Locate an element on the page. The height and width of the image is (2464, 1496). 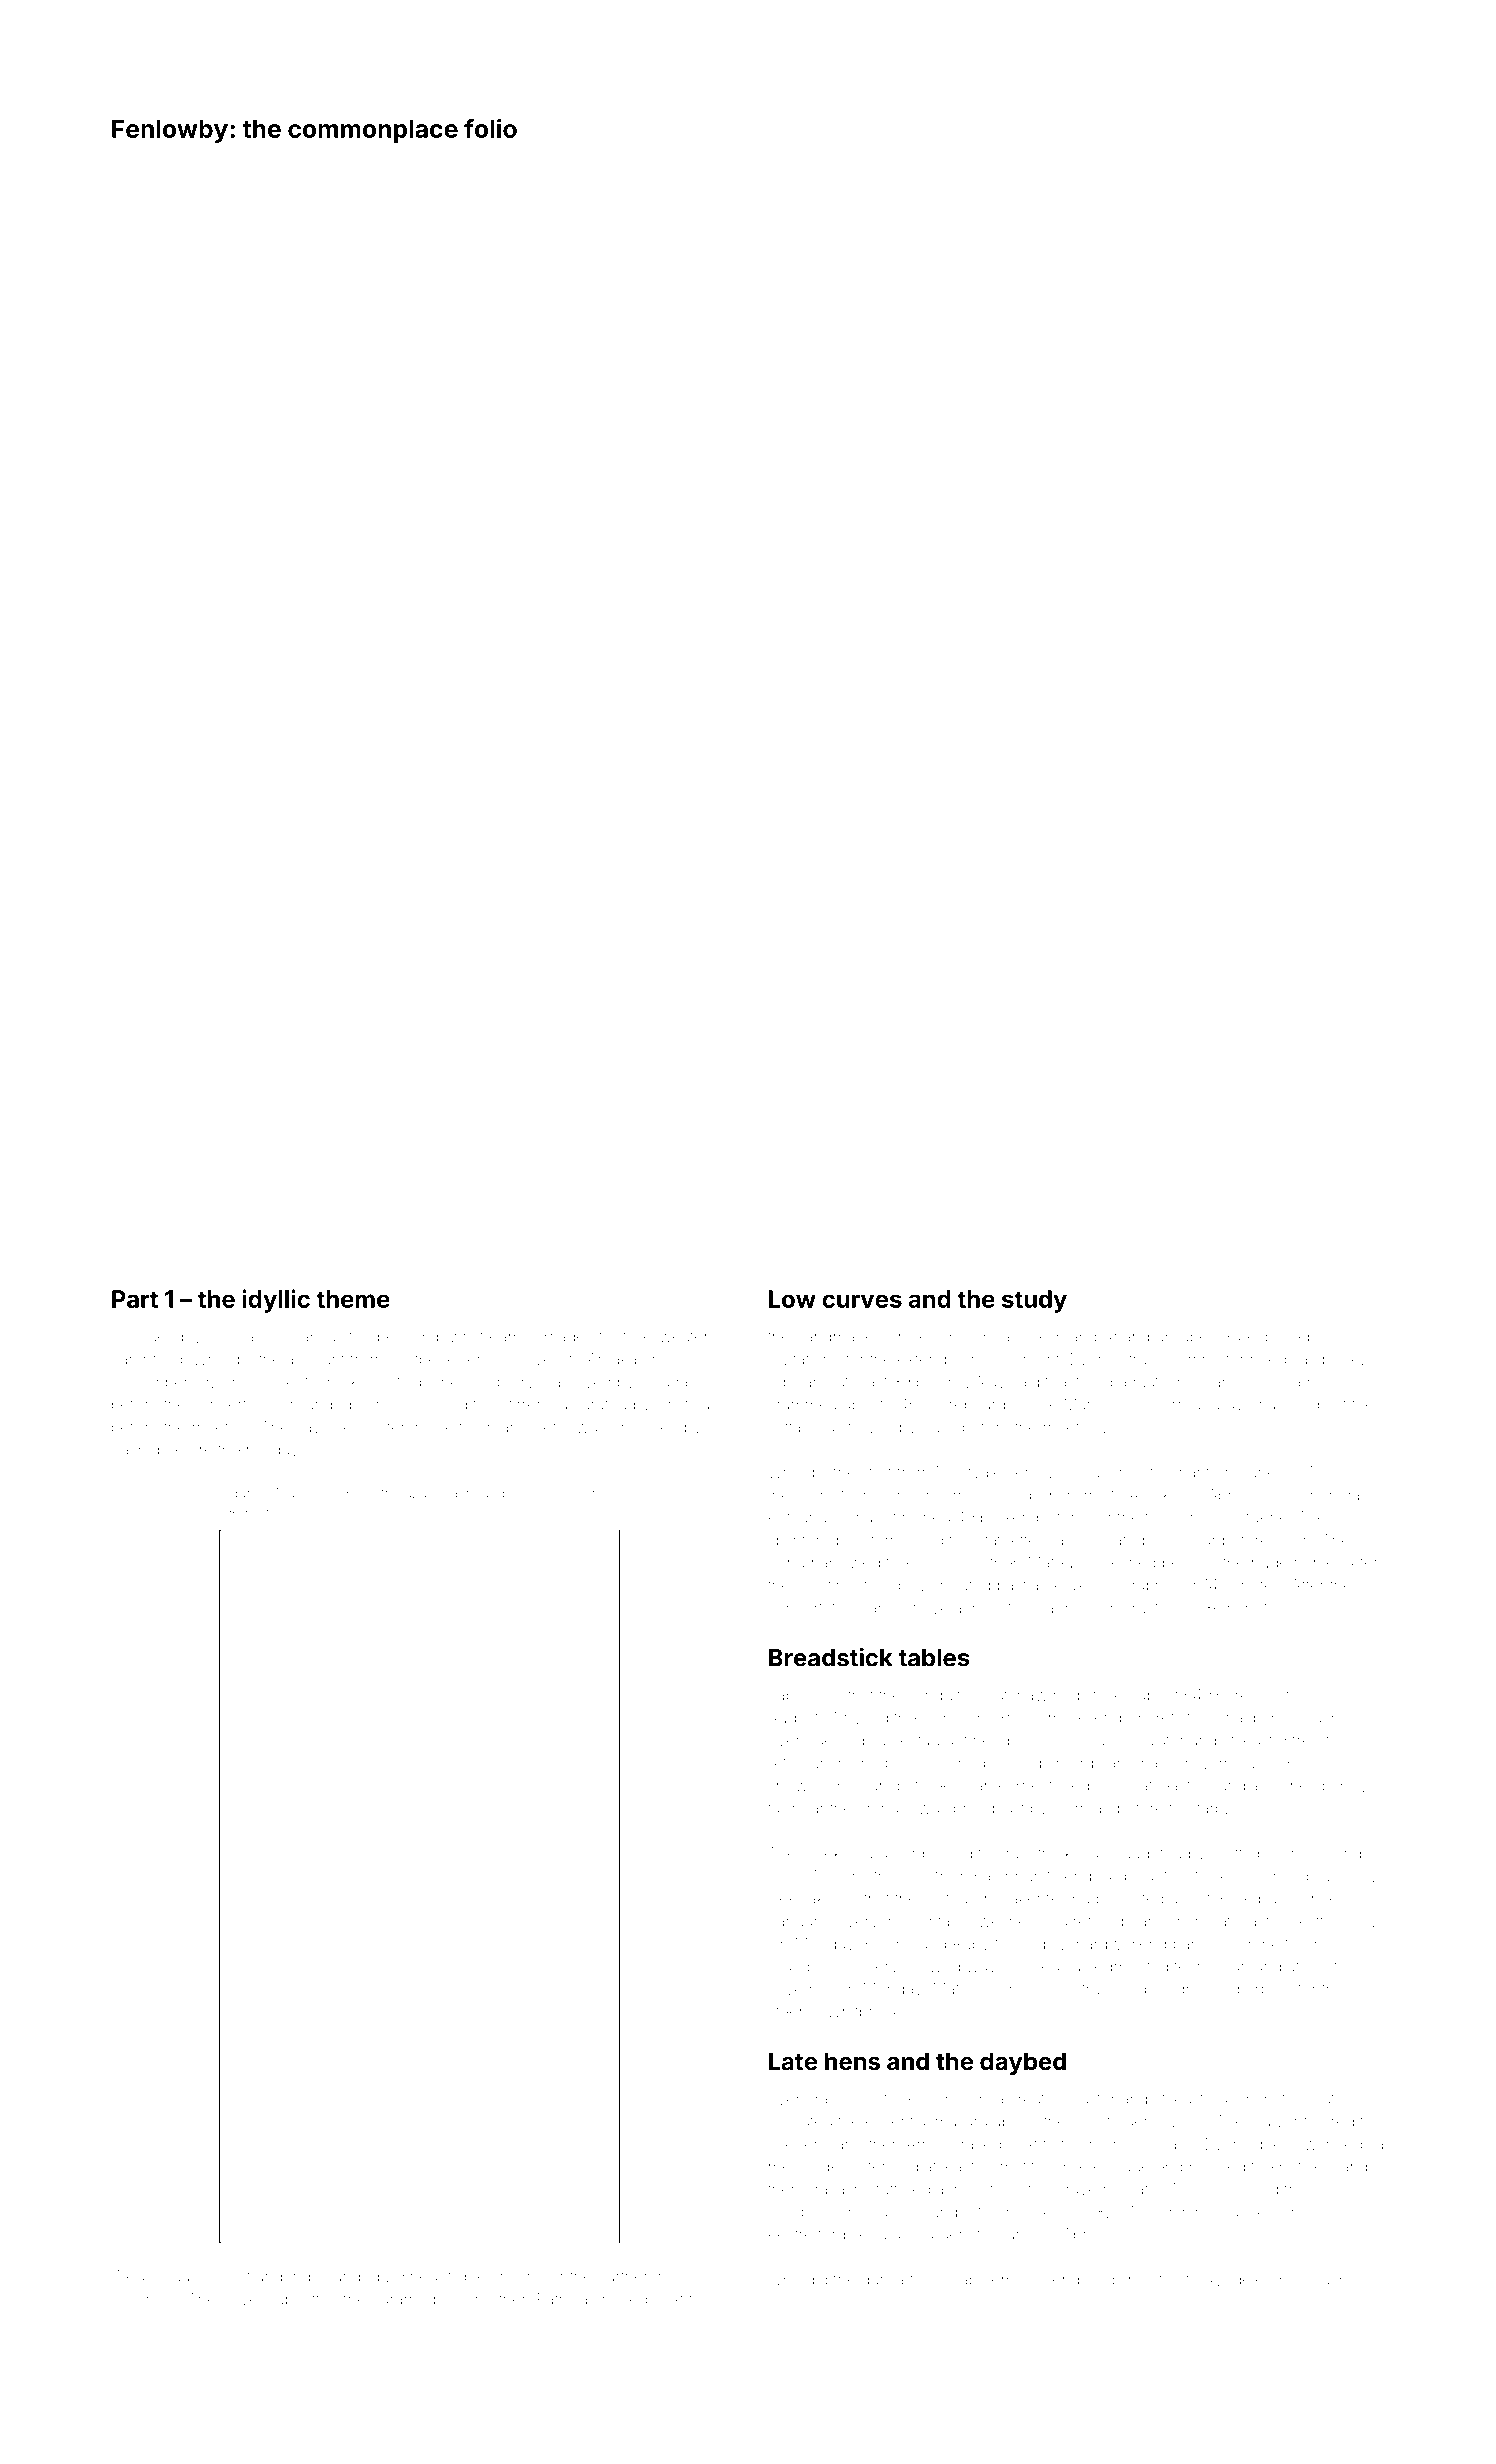
steer is located at coordinates (786, 2012).
